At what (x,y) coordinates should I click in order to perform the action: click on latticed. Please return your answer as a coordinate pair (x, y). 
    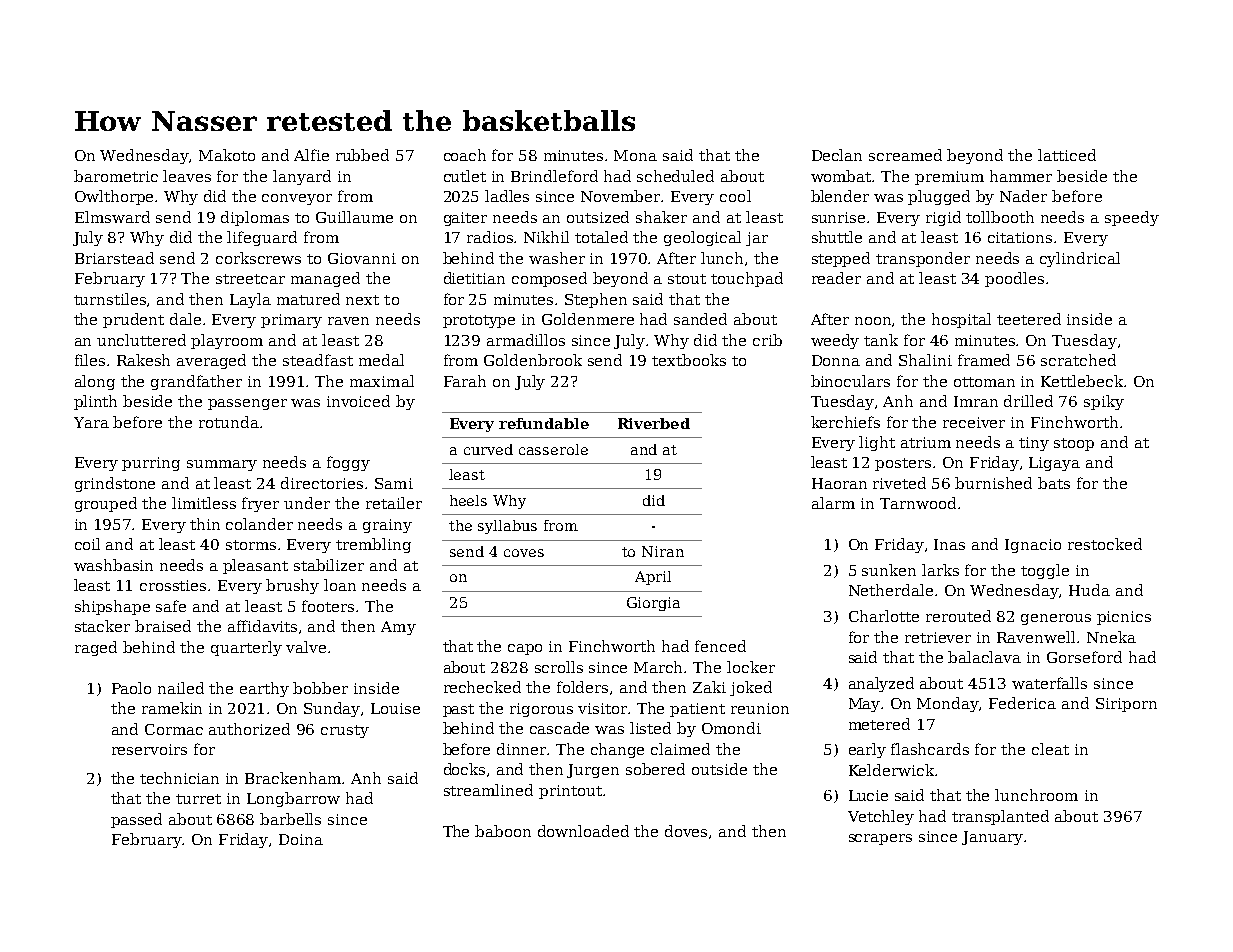
    Looking at the image, I should click on (1067, 155).
